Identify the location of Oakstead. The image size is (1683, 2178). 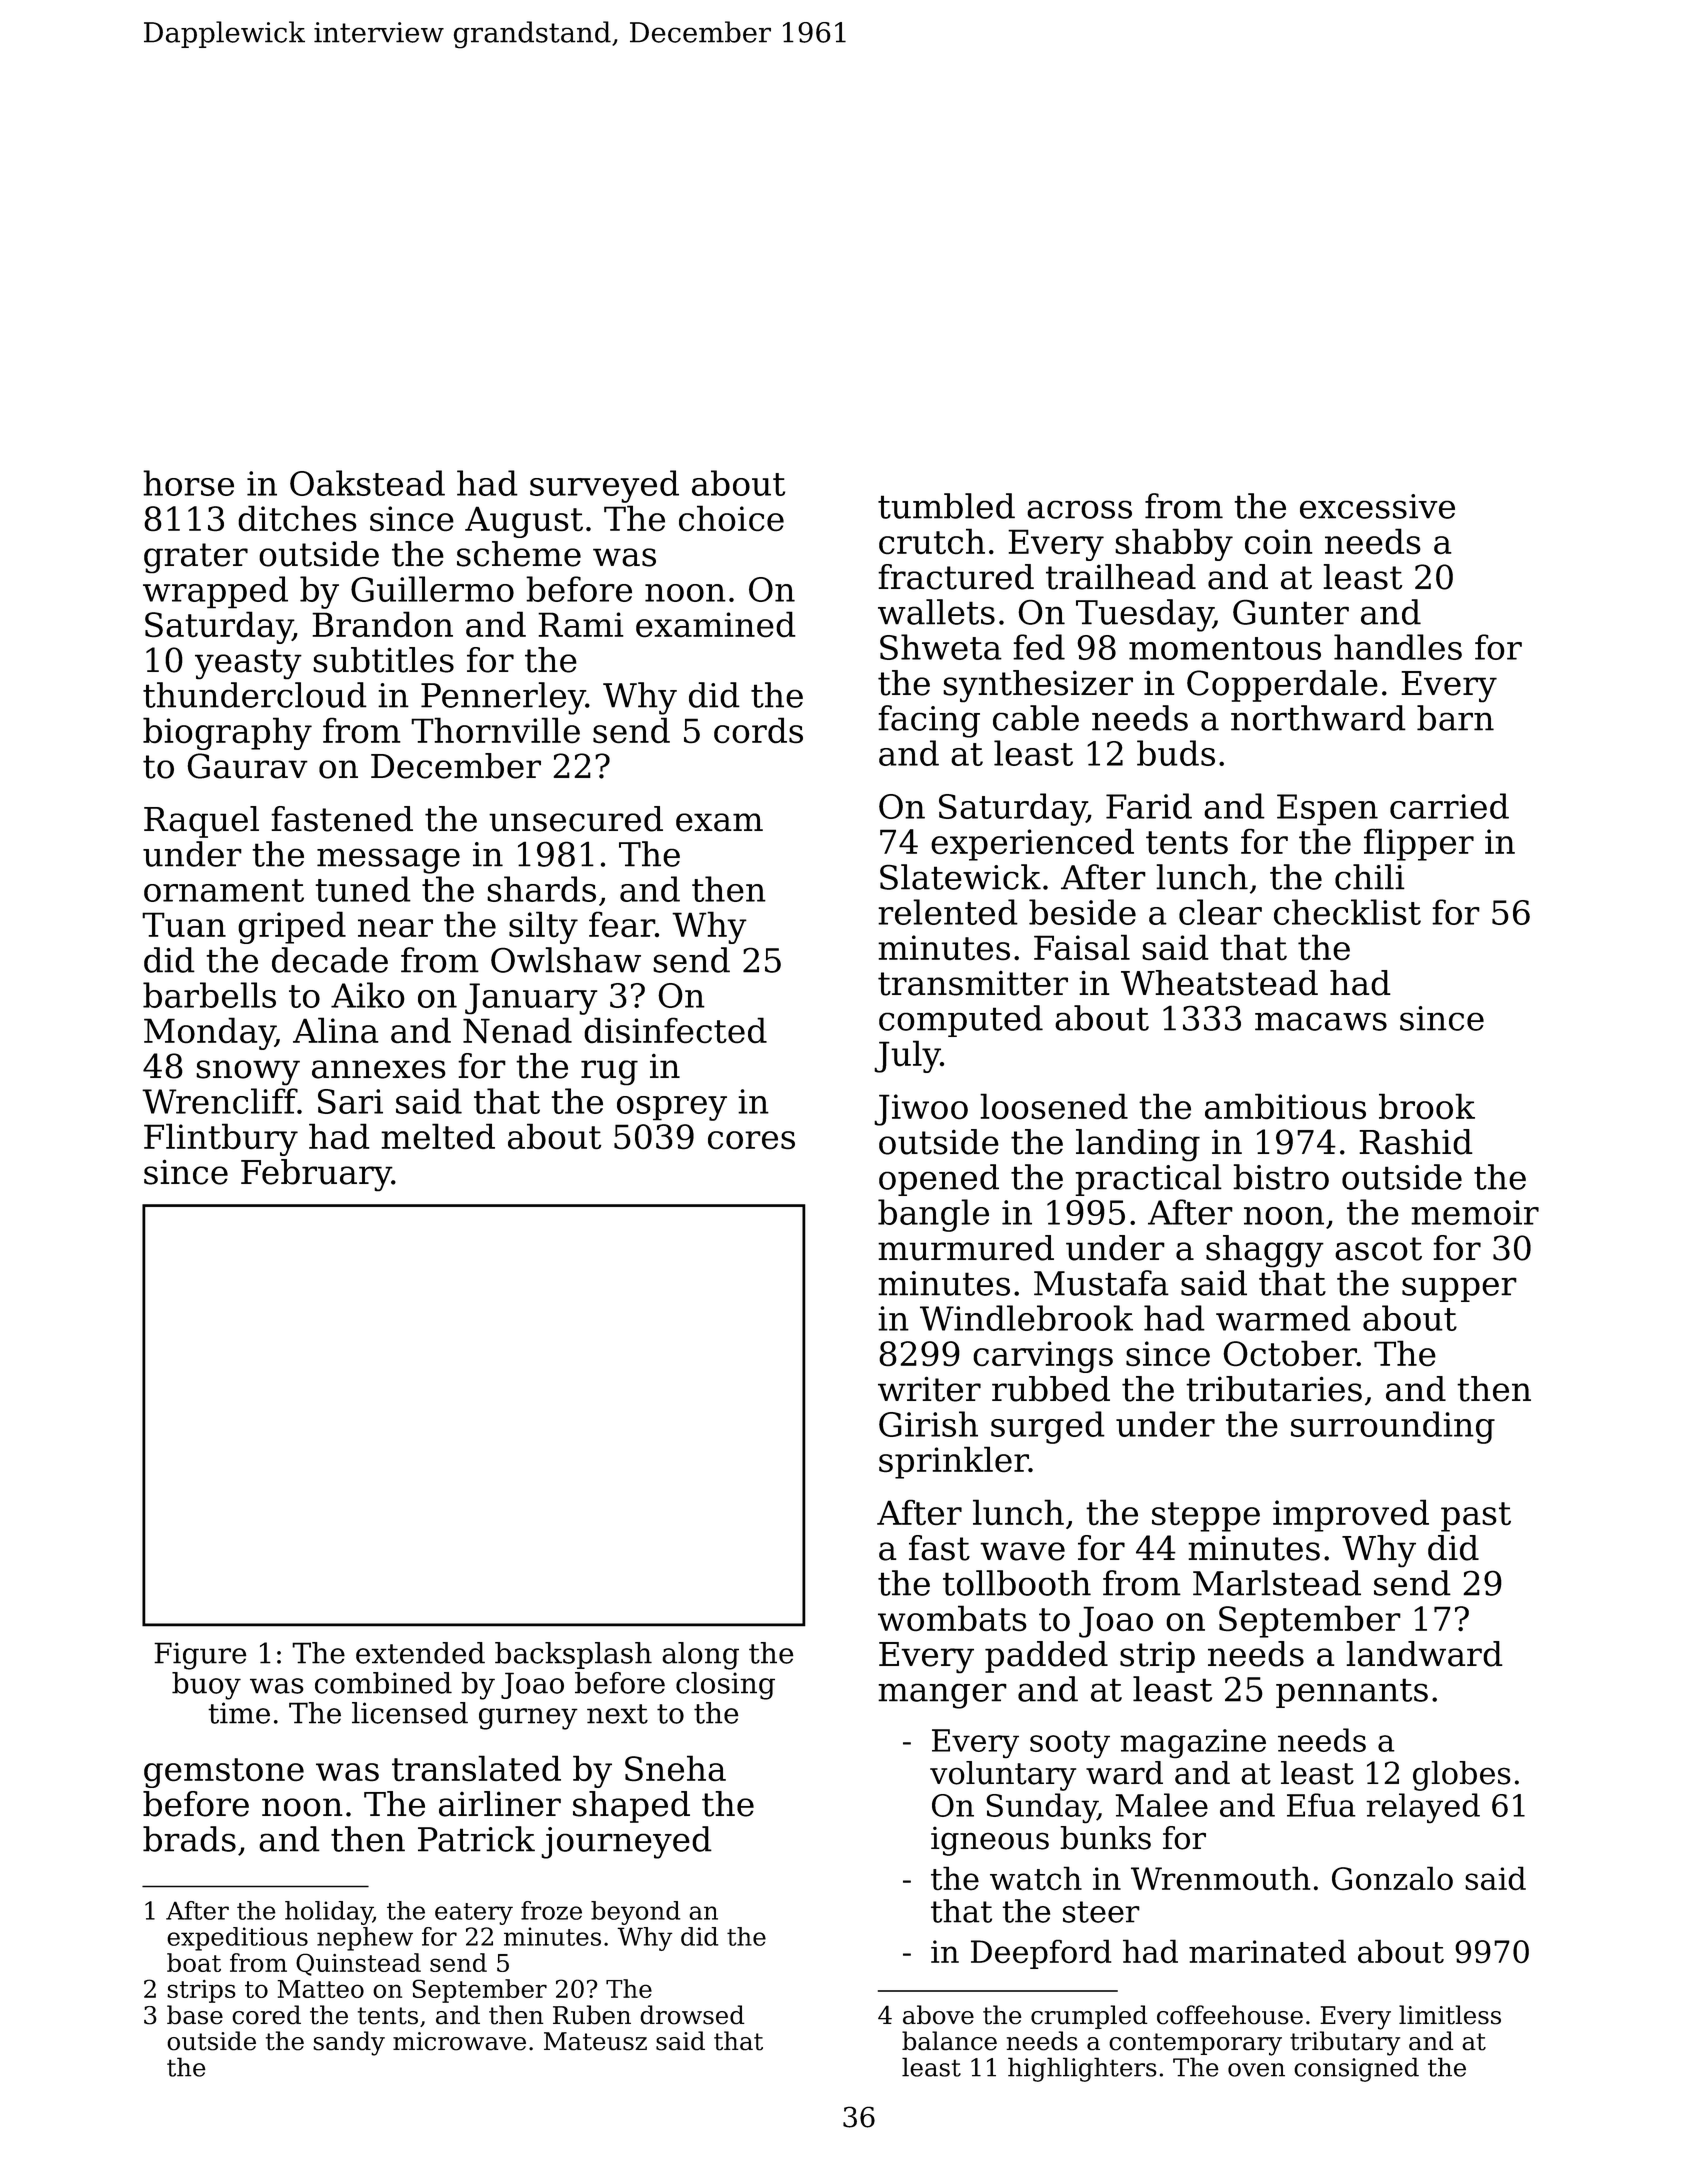
(367, 483).
